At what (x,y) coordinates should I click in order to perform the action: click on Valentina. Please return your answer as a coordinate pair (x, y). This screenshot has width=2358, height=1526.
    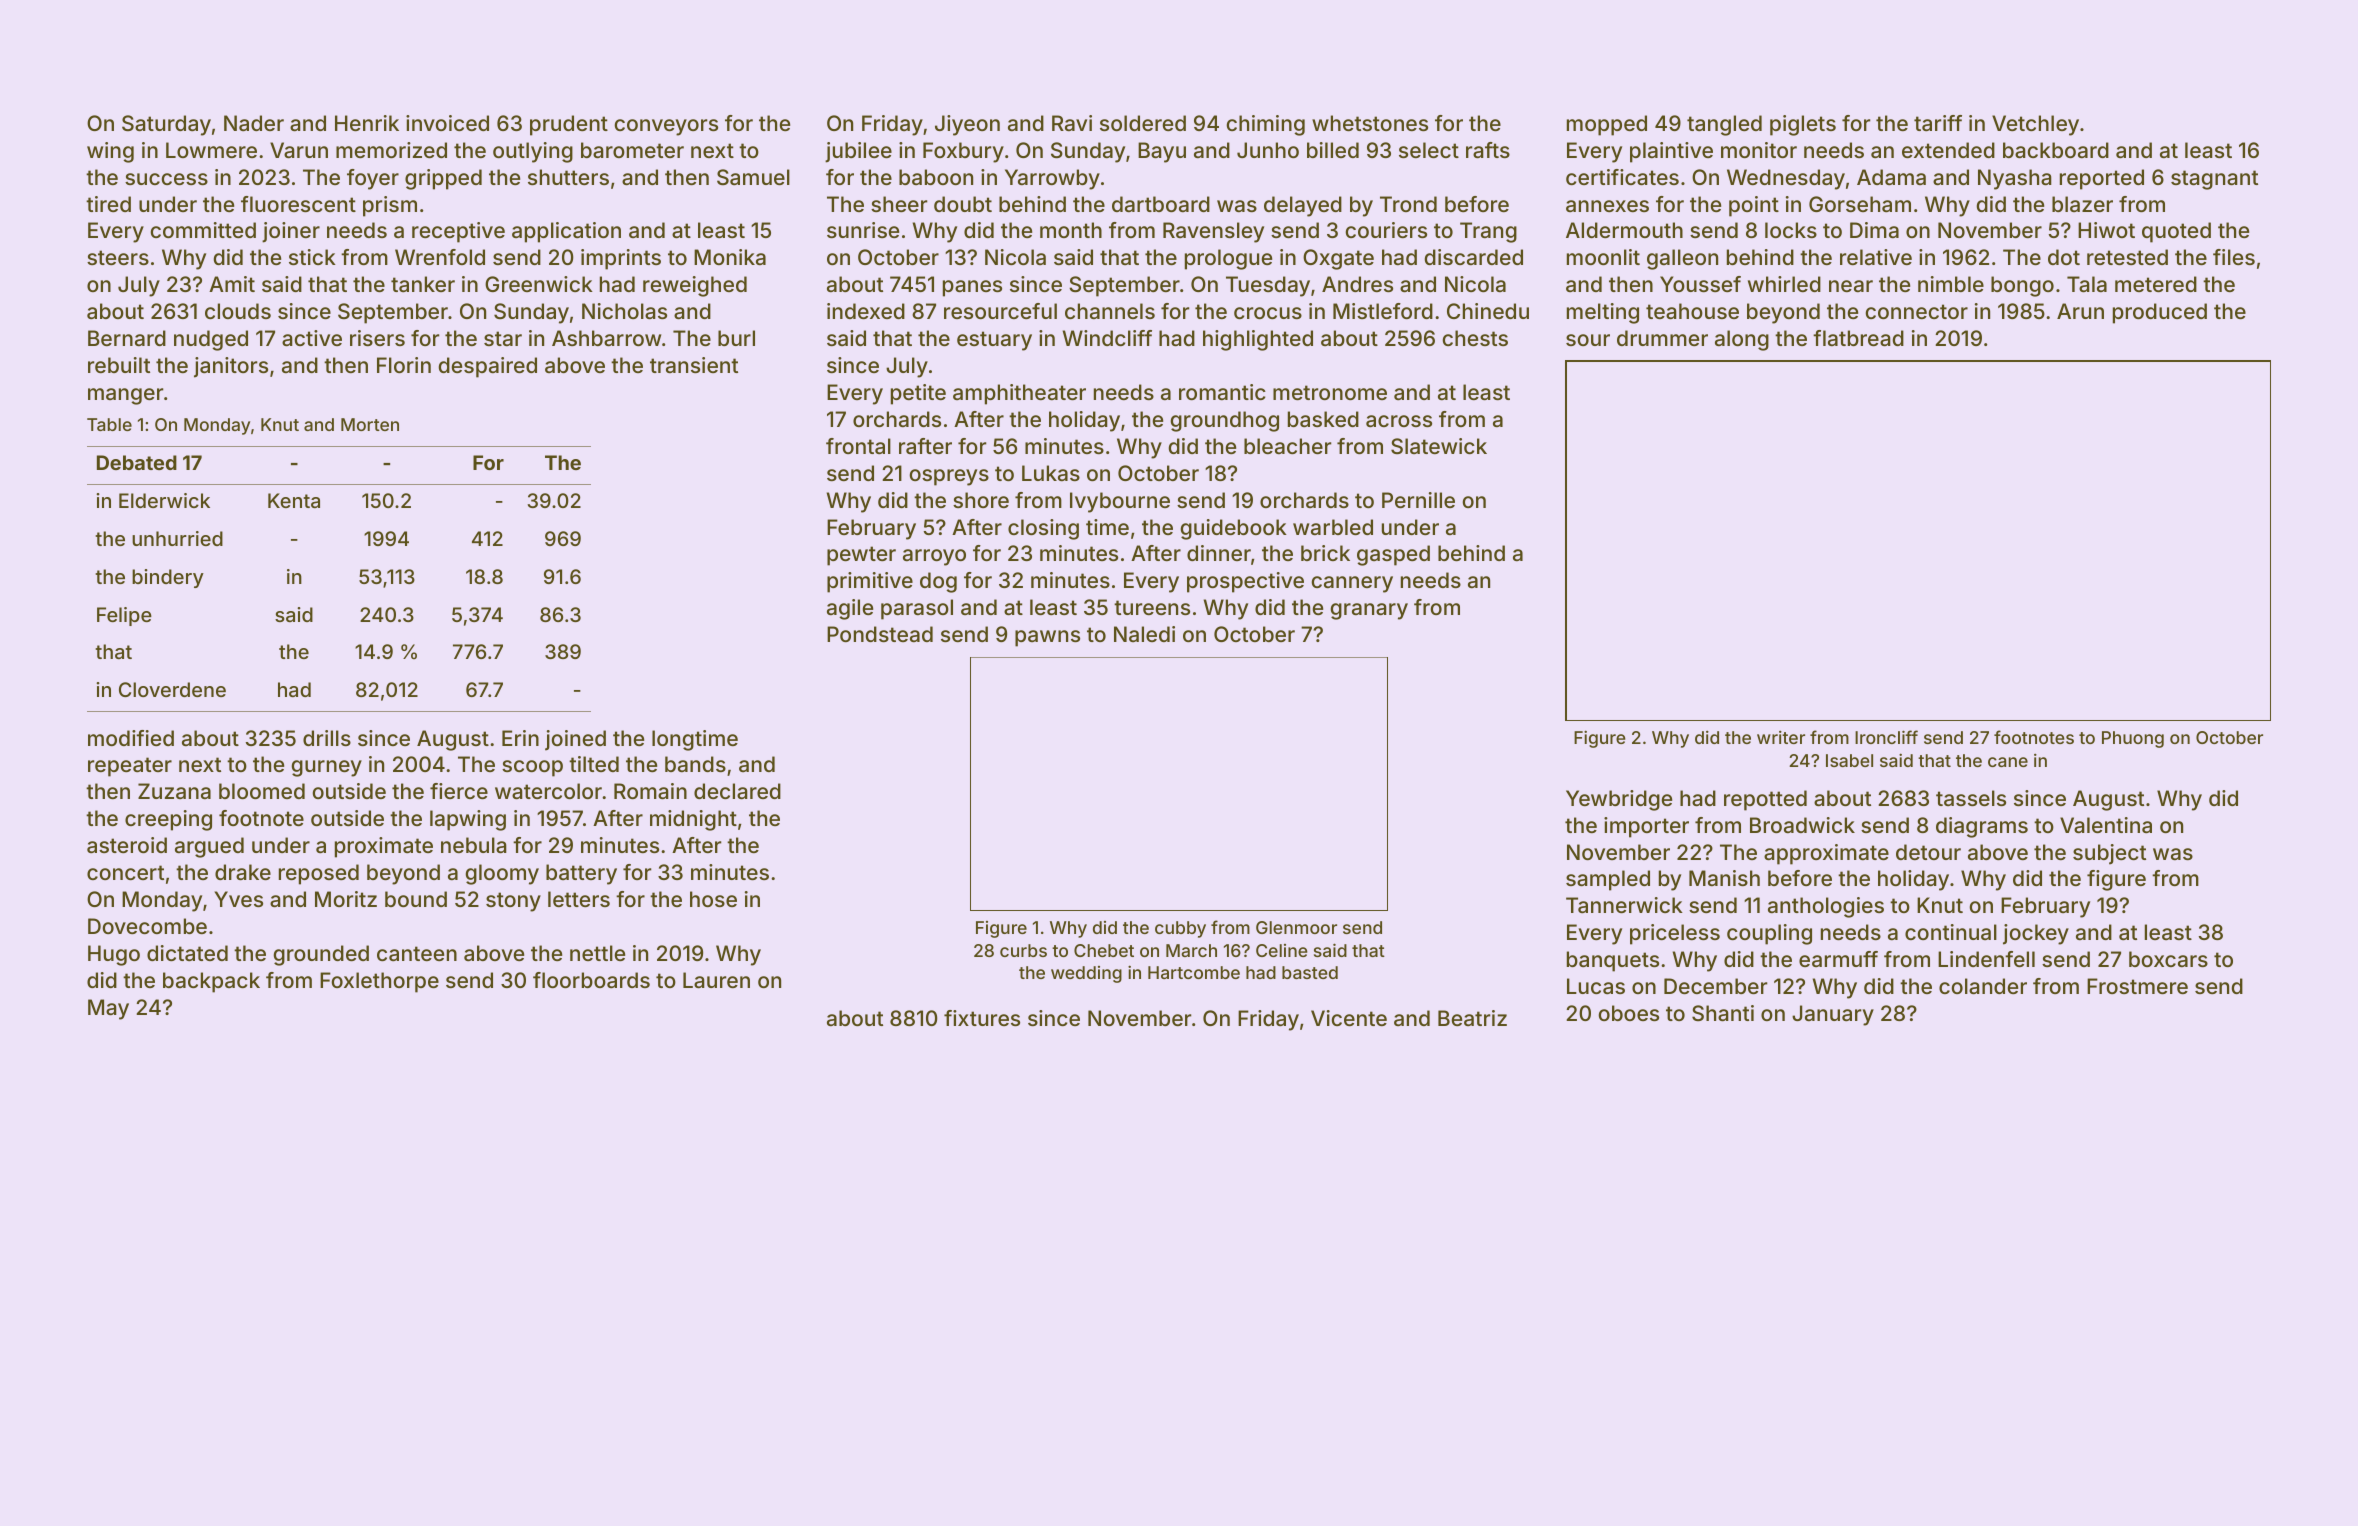
    Looking at the image, I should click on (2106, 825).
